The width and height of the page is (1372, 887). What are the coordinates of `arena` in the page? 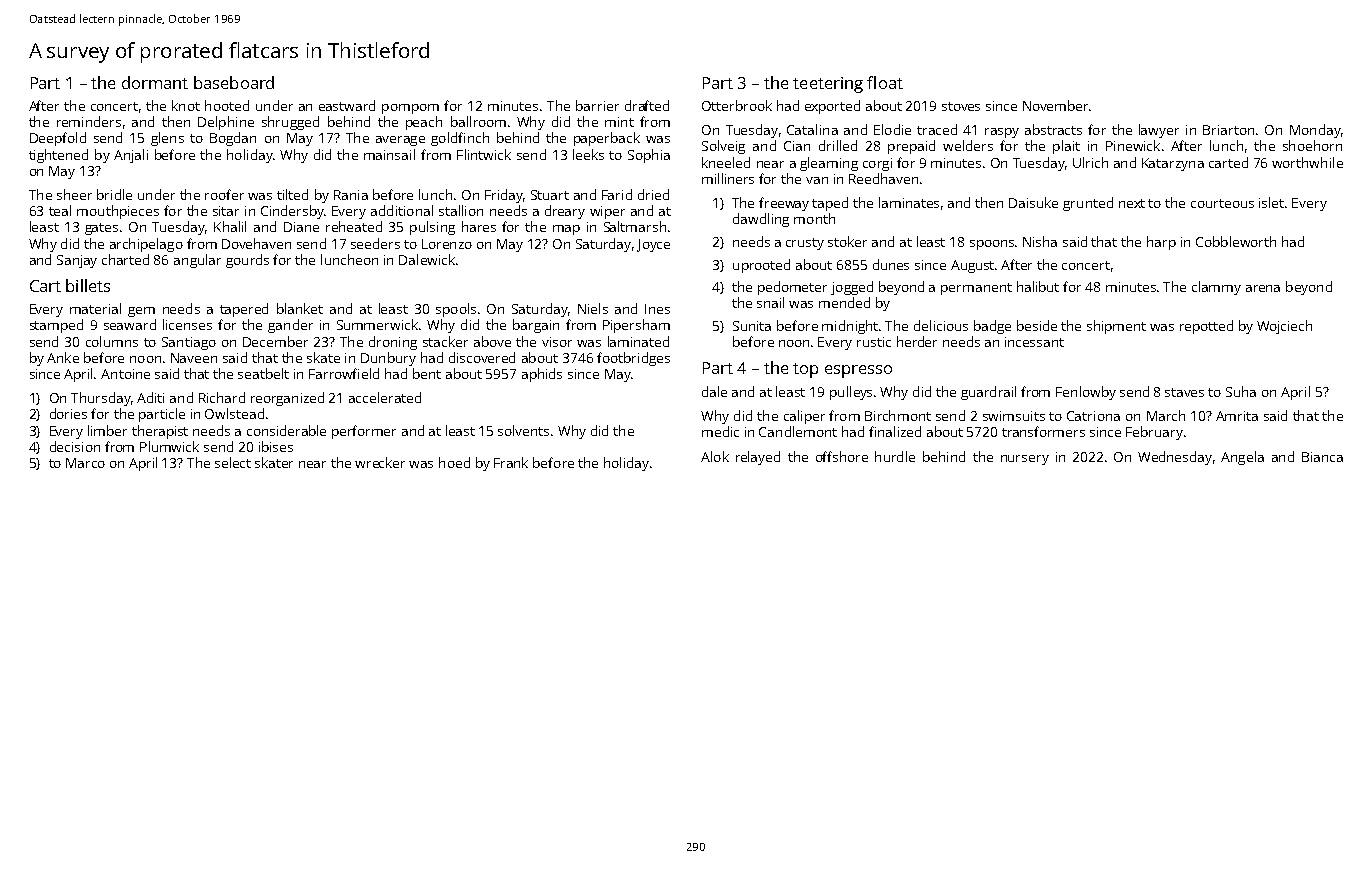 It's located at (1263, 288).
